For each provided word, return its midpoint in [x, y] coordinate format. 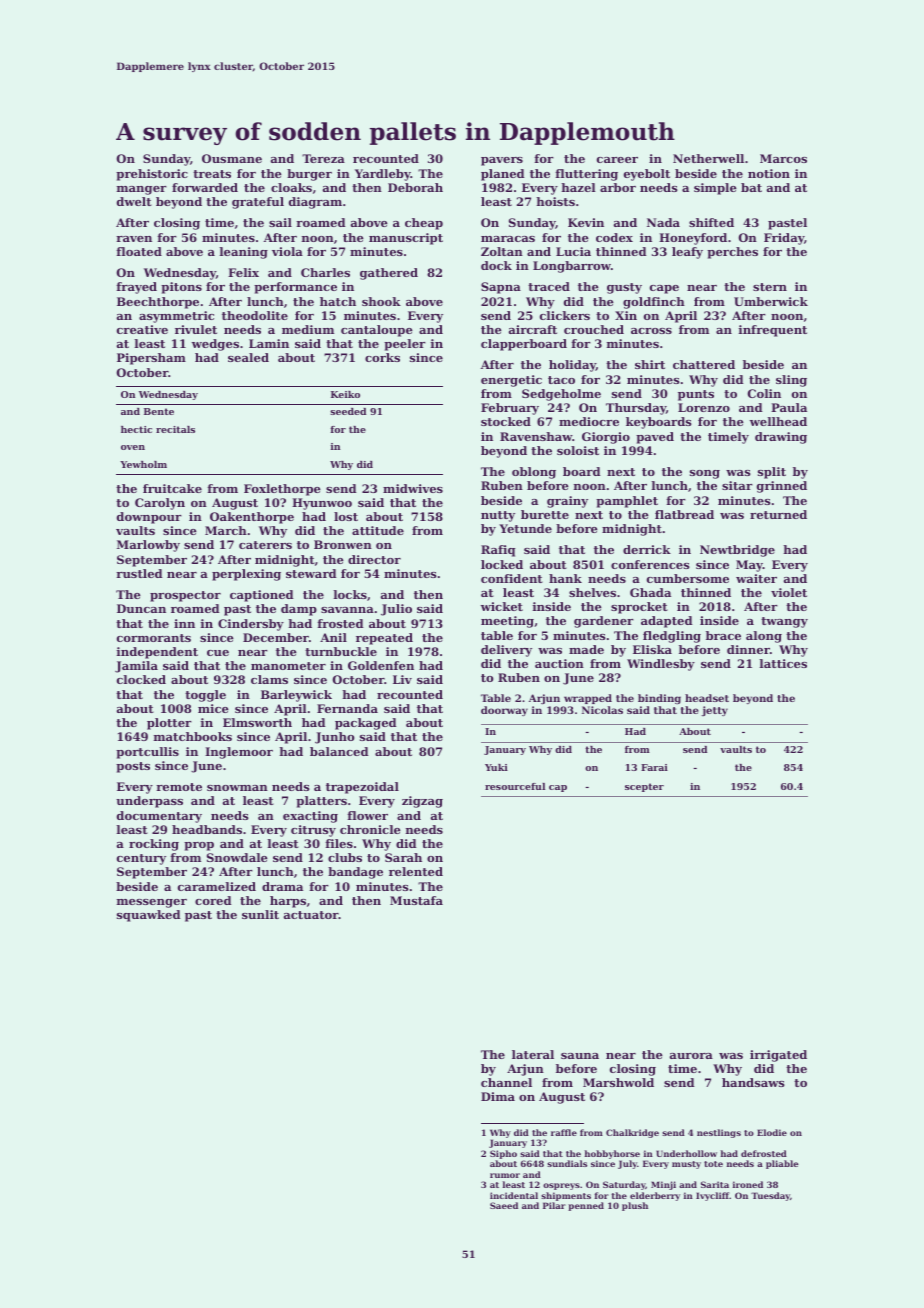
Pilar [554, 1205]
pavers [502, 161]
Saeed [504, 1205]
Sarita [715, 1184]
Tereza [323, 158]
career [617, 160]
